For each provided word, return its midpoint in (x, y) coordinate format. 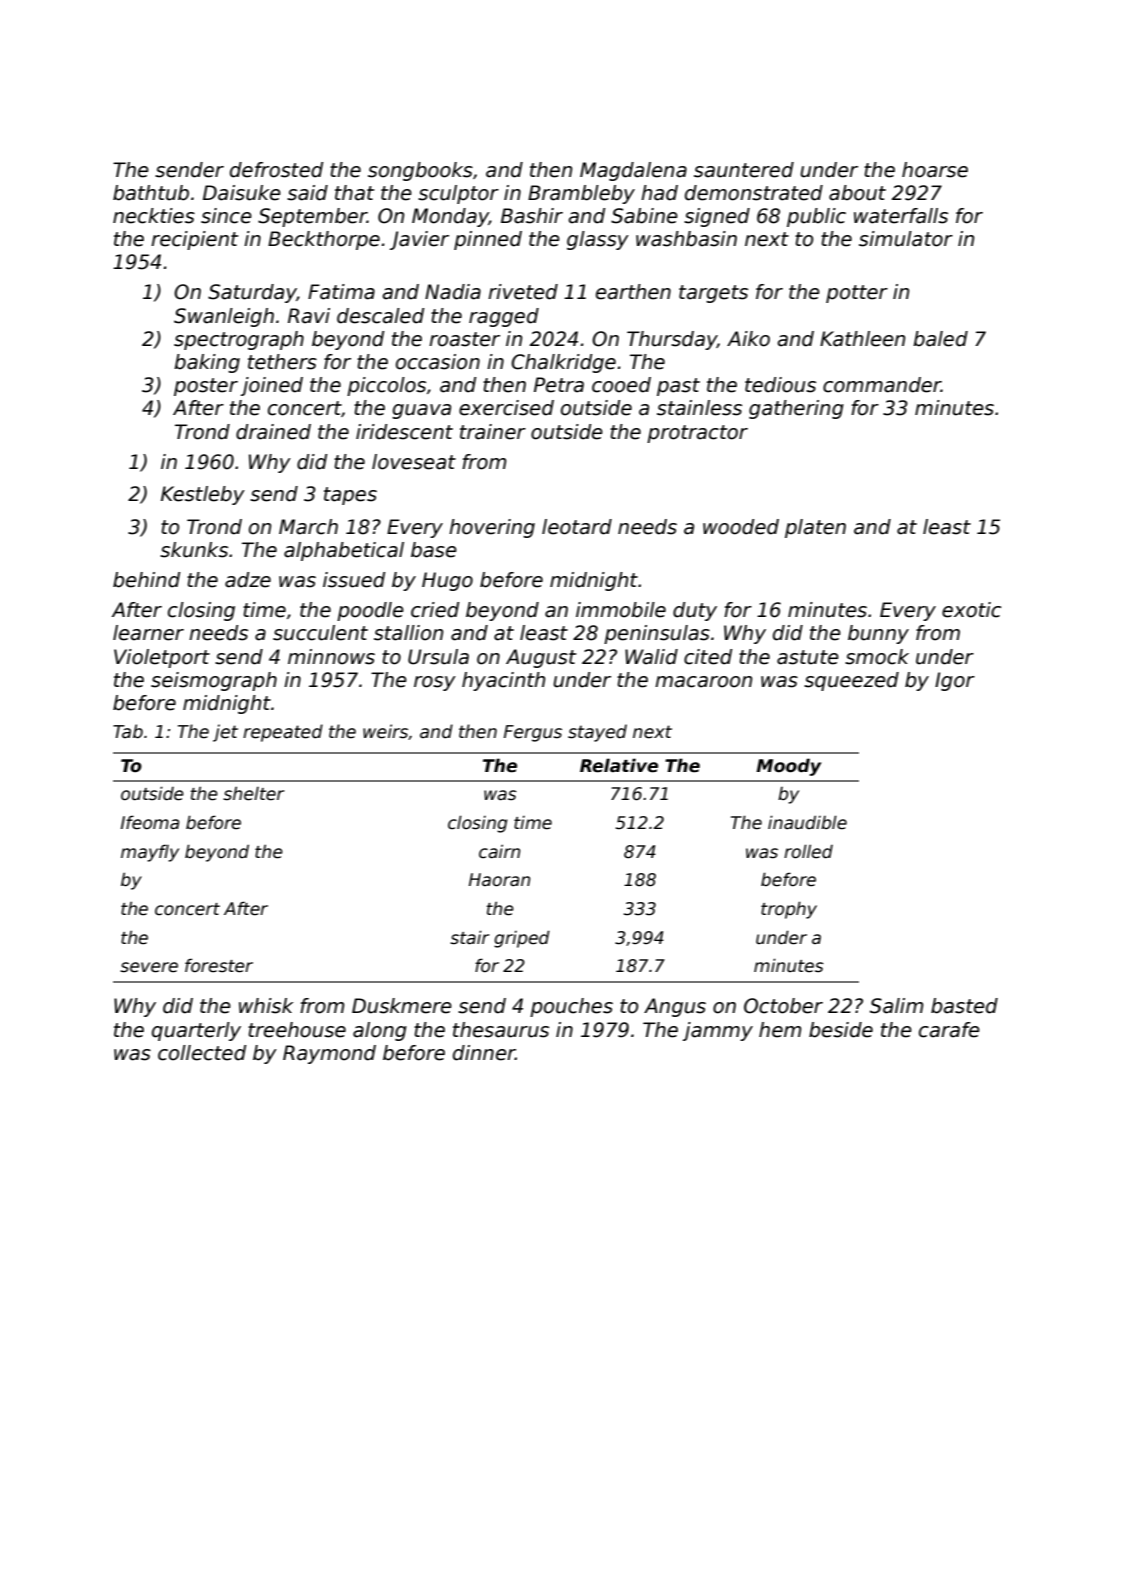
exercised (506, 408)
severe (149, 967)
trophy (789, 910)
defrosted (276, 170)
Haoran (499, 880)
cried (435, 610)
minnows (331, 657)
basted (964, 1006)
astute (808, 657)
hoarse (935, 170)
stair (470, 937)
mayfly (150, 853)
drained (273, 432)
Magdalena (633, 171)
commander (882, 385)
